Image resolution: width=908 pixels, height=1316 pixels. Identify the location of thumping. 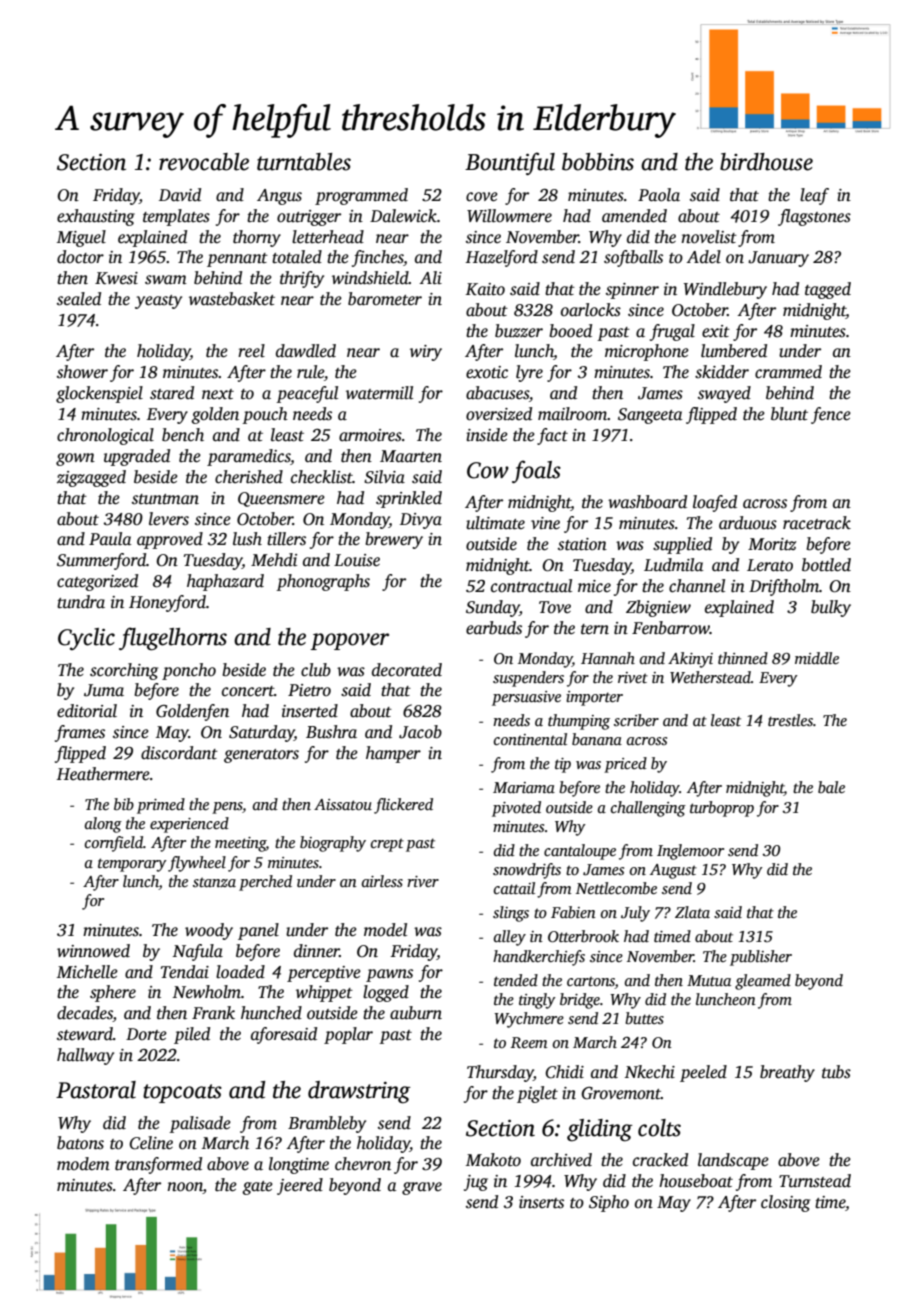
(579, 722).
